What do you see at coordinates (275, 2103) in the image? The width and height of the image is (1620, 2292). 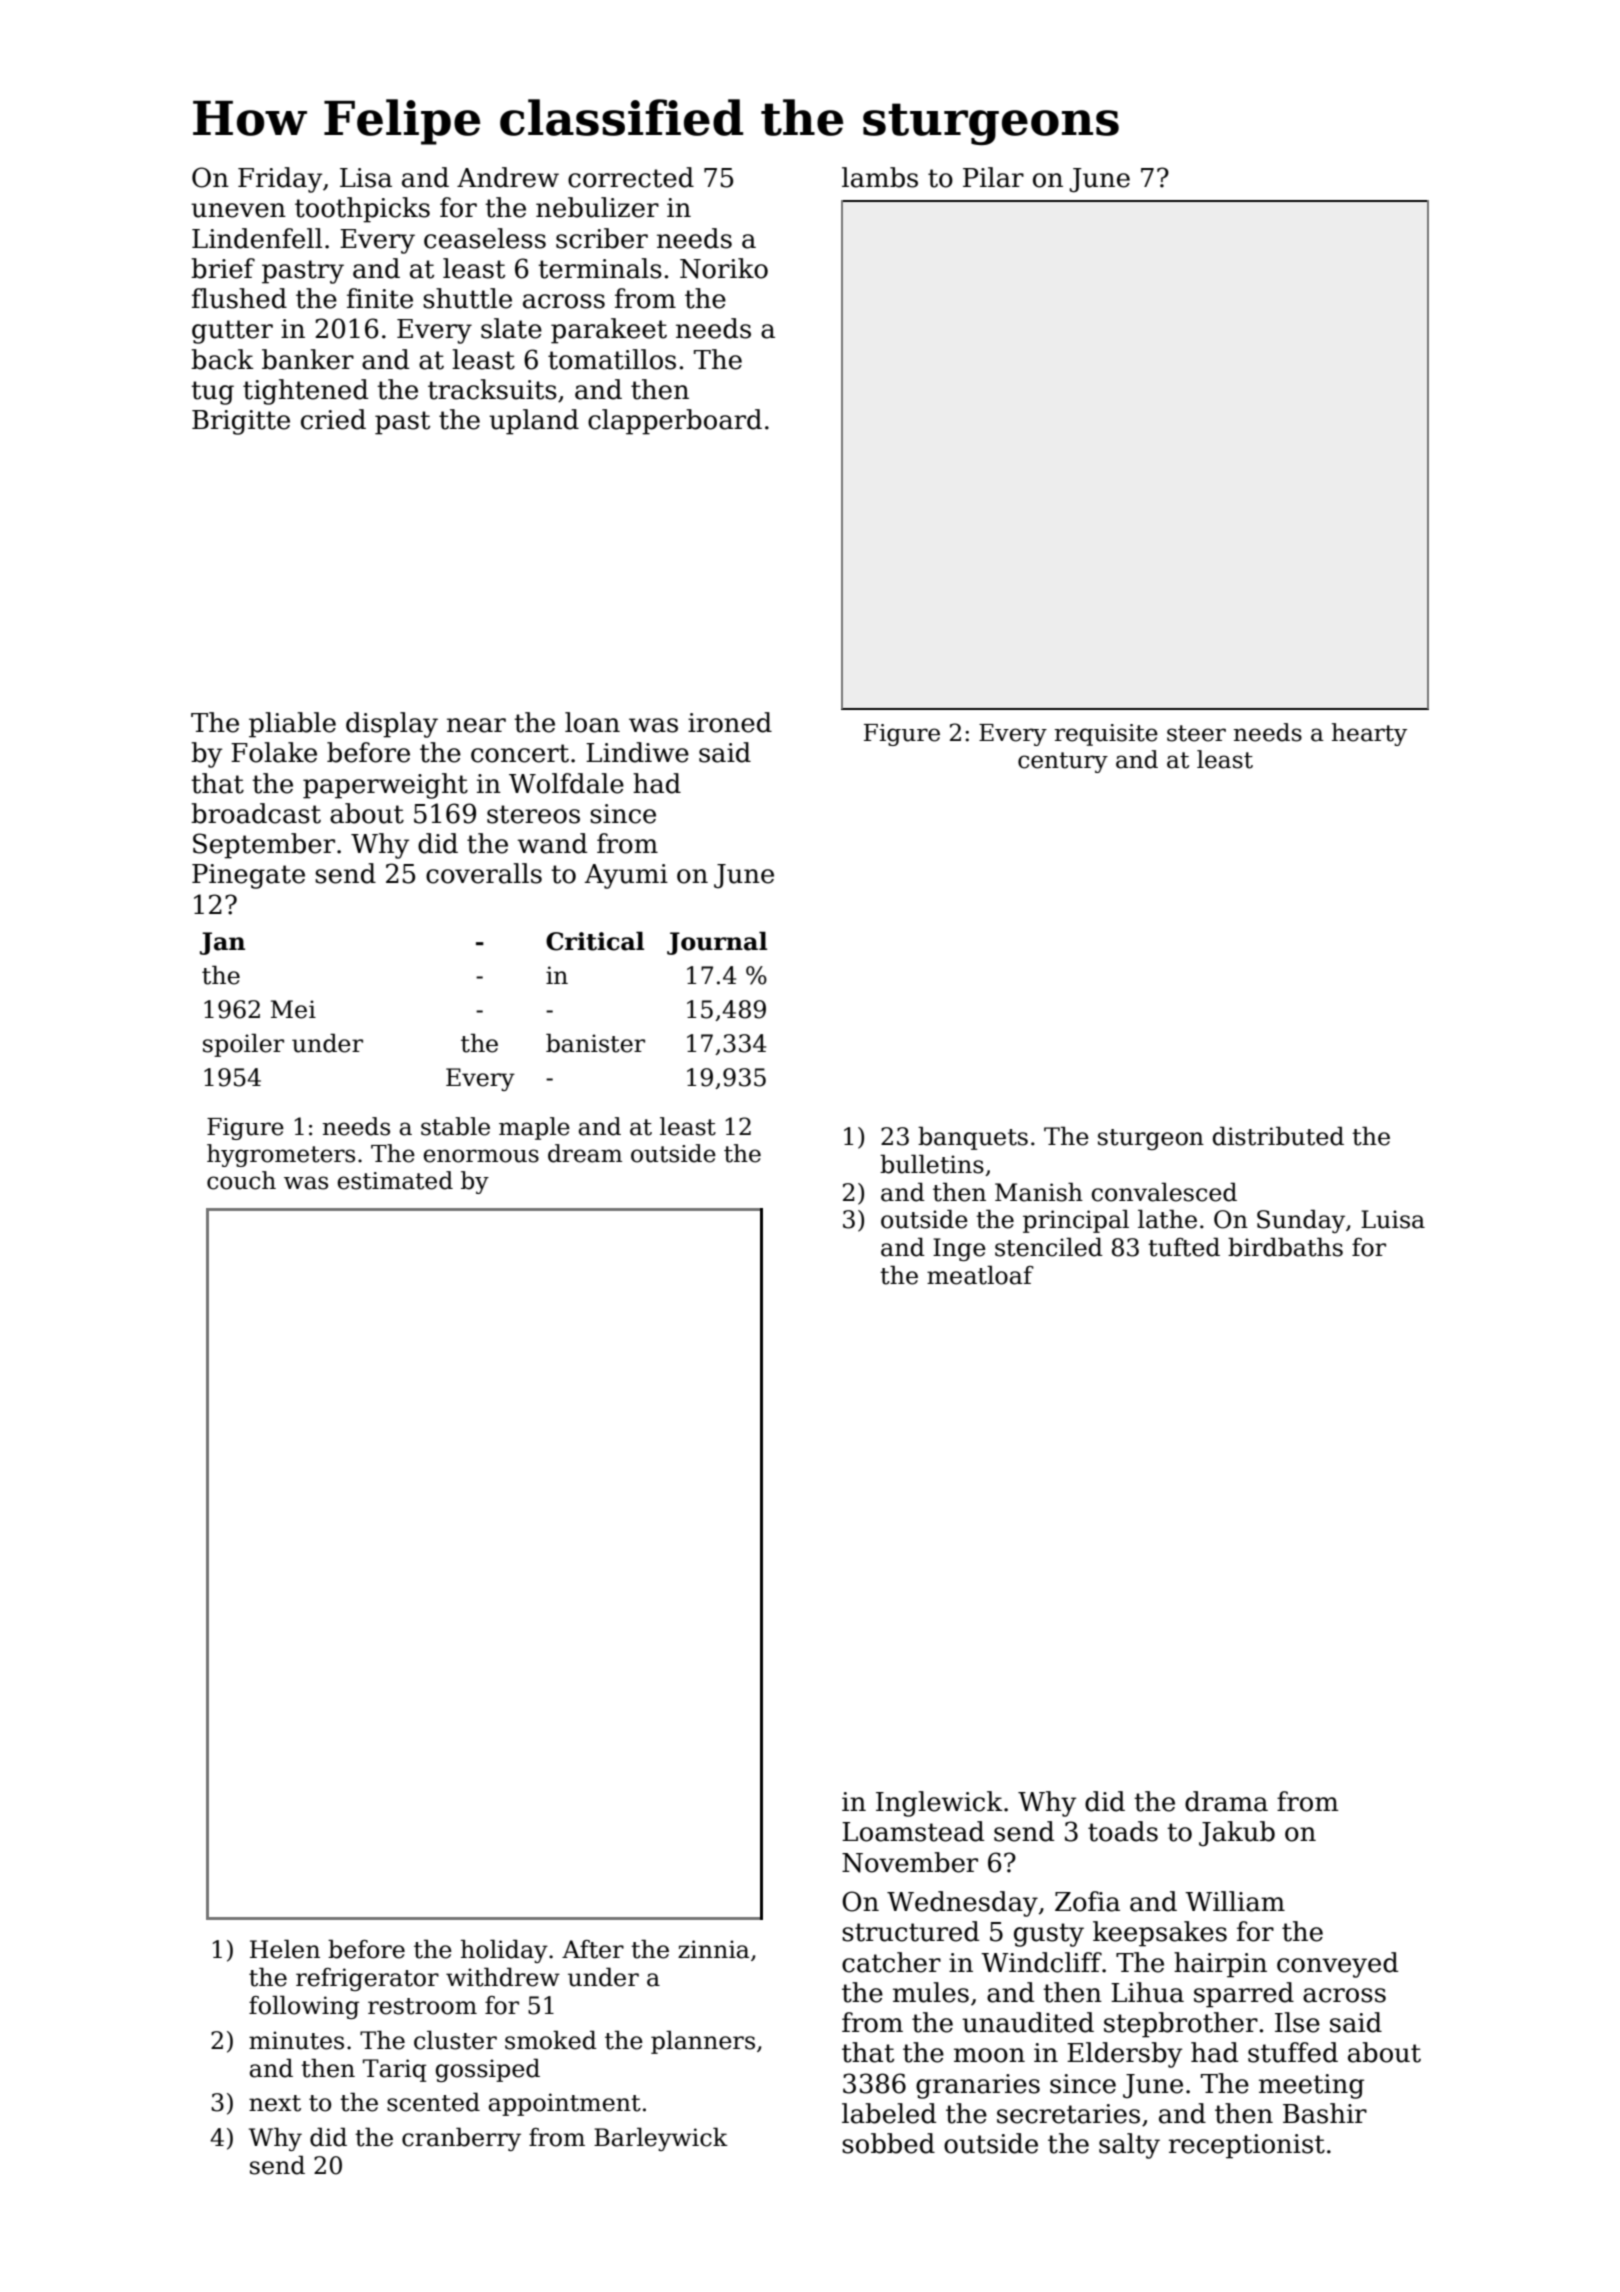 I see `next` at bounding box center [275, 2103].
